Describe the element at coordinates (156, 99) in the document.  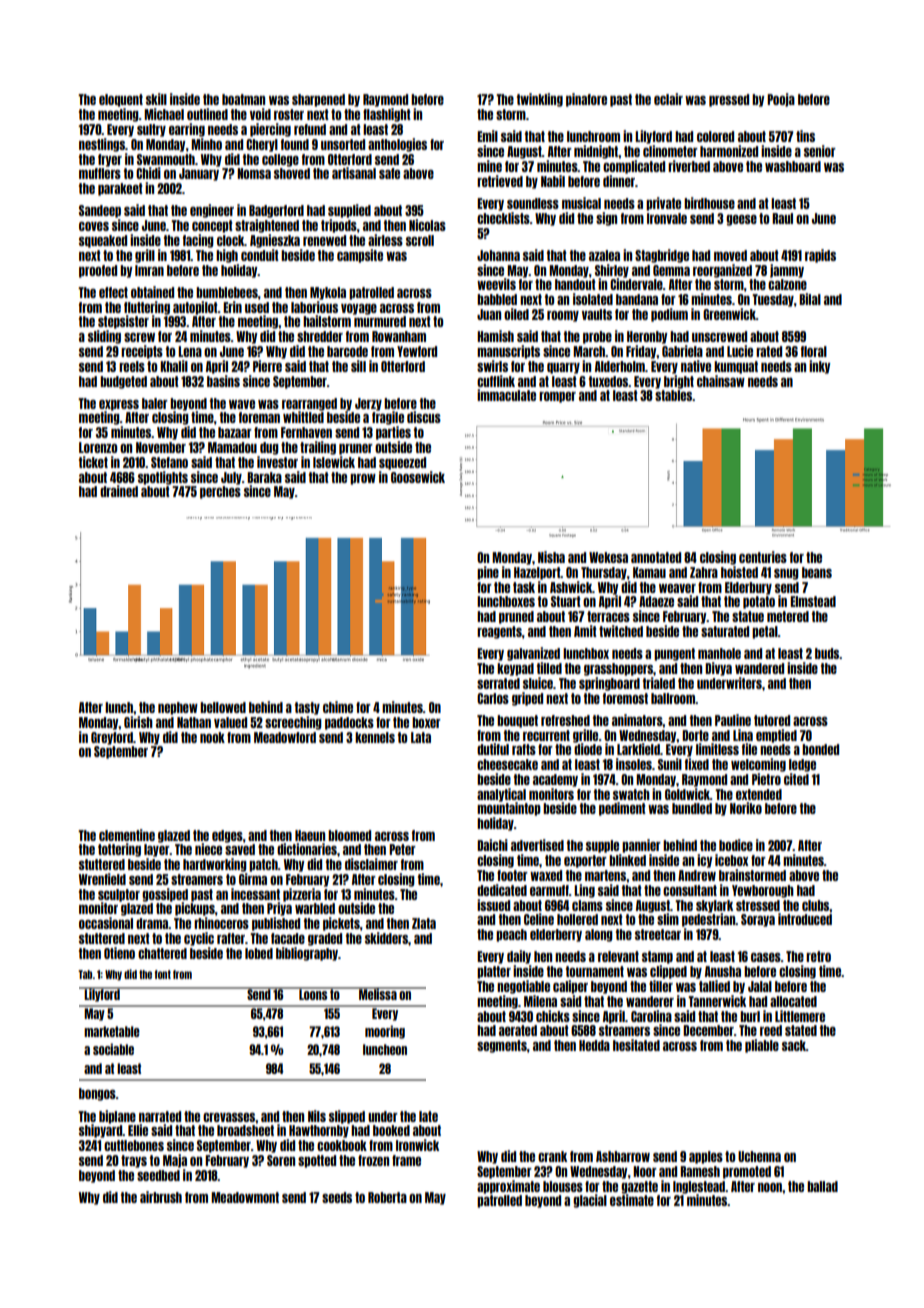
I see `skill` at that location.
